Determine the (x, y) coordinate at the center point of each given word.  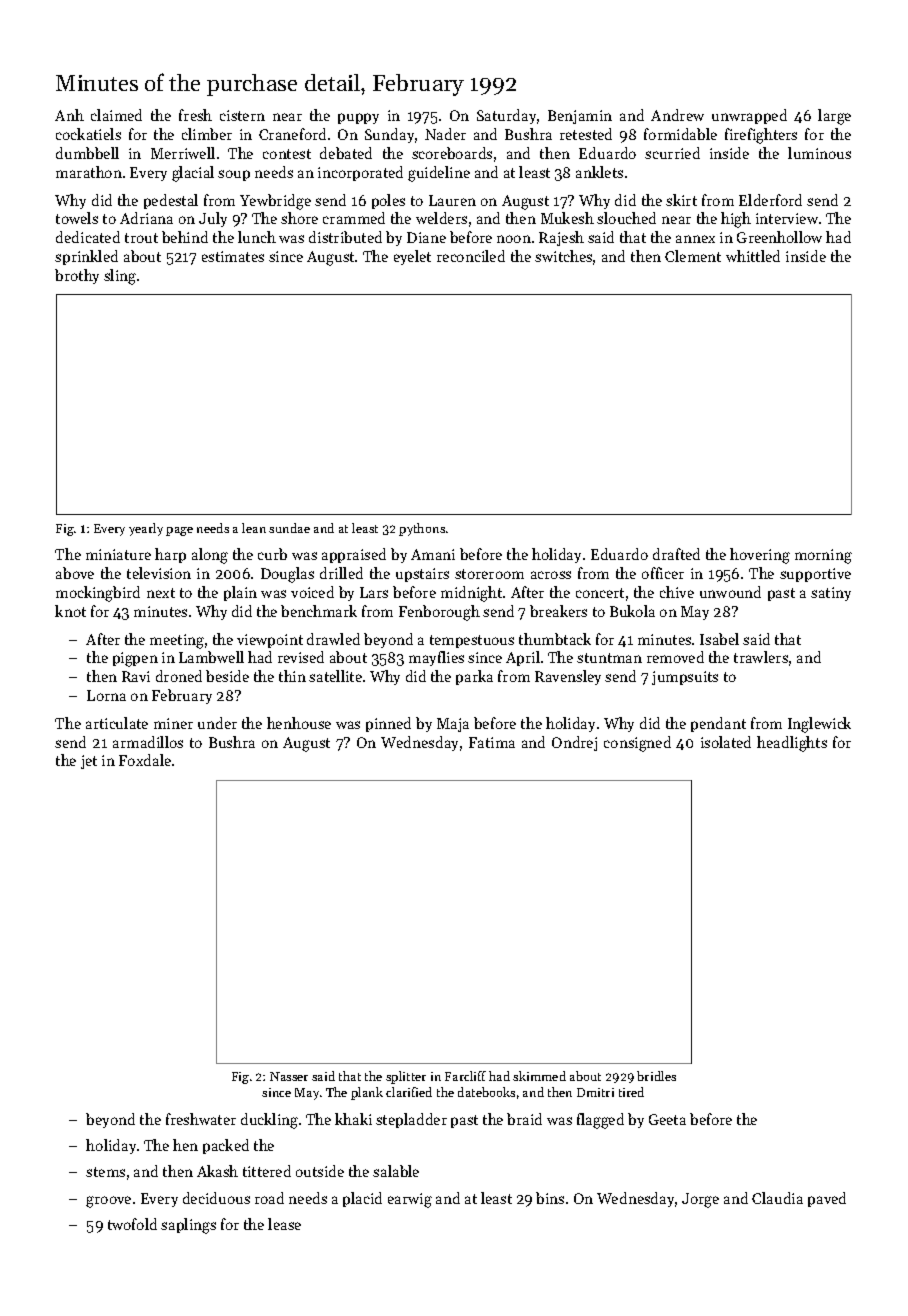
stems (105, 1172)
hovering (760, 556)
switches (563, 256)
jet (89, 762)
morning (823, 556)
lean (254, 528)
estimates (233, 256)
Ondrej (574, 743)
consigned (637, 744)
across (551, 575)
